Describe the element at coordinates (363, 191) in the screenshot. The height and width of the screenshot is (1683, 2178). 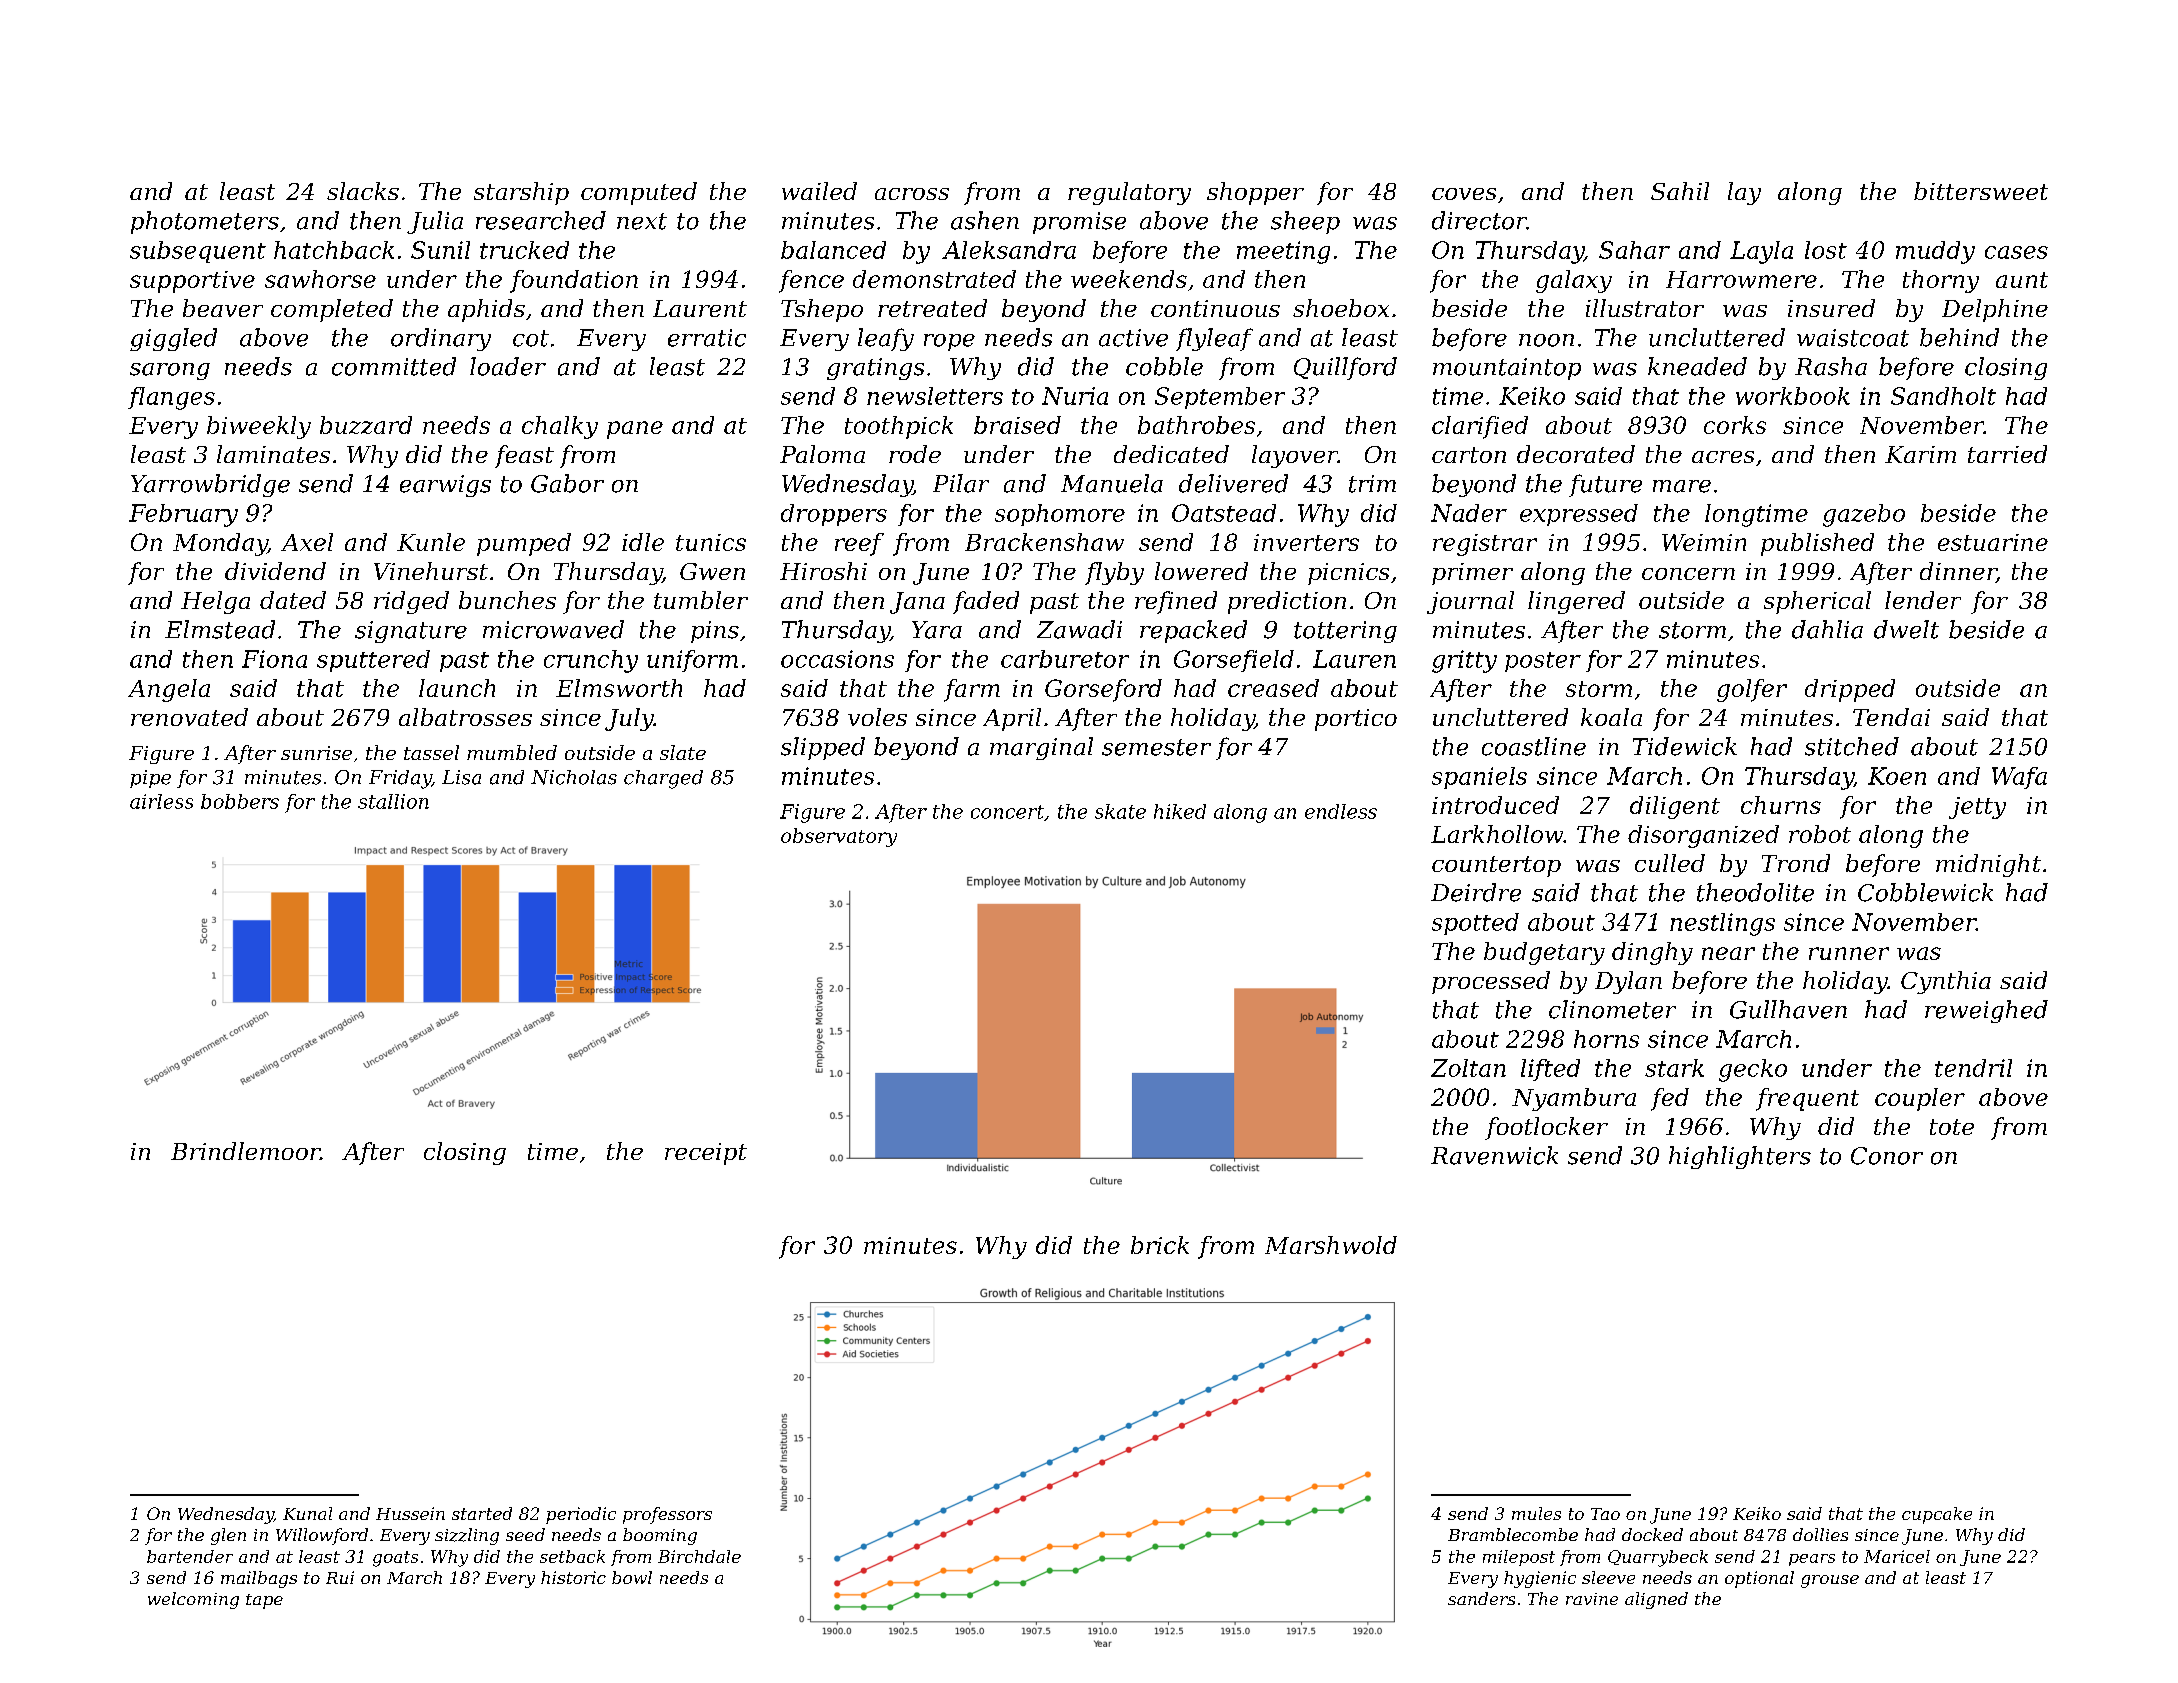
I see `slacks` at that location.
